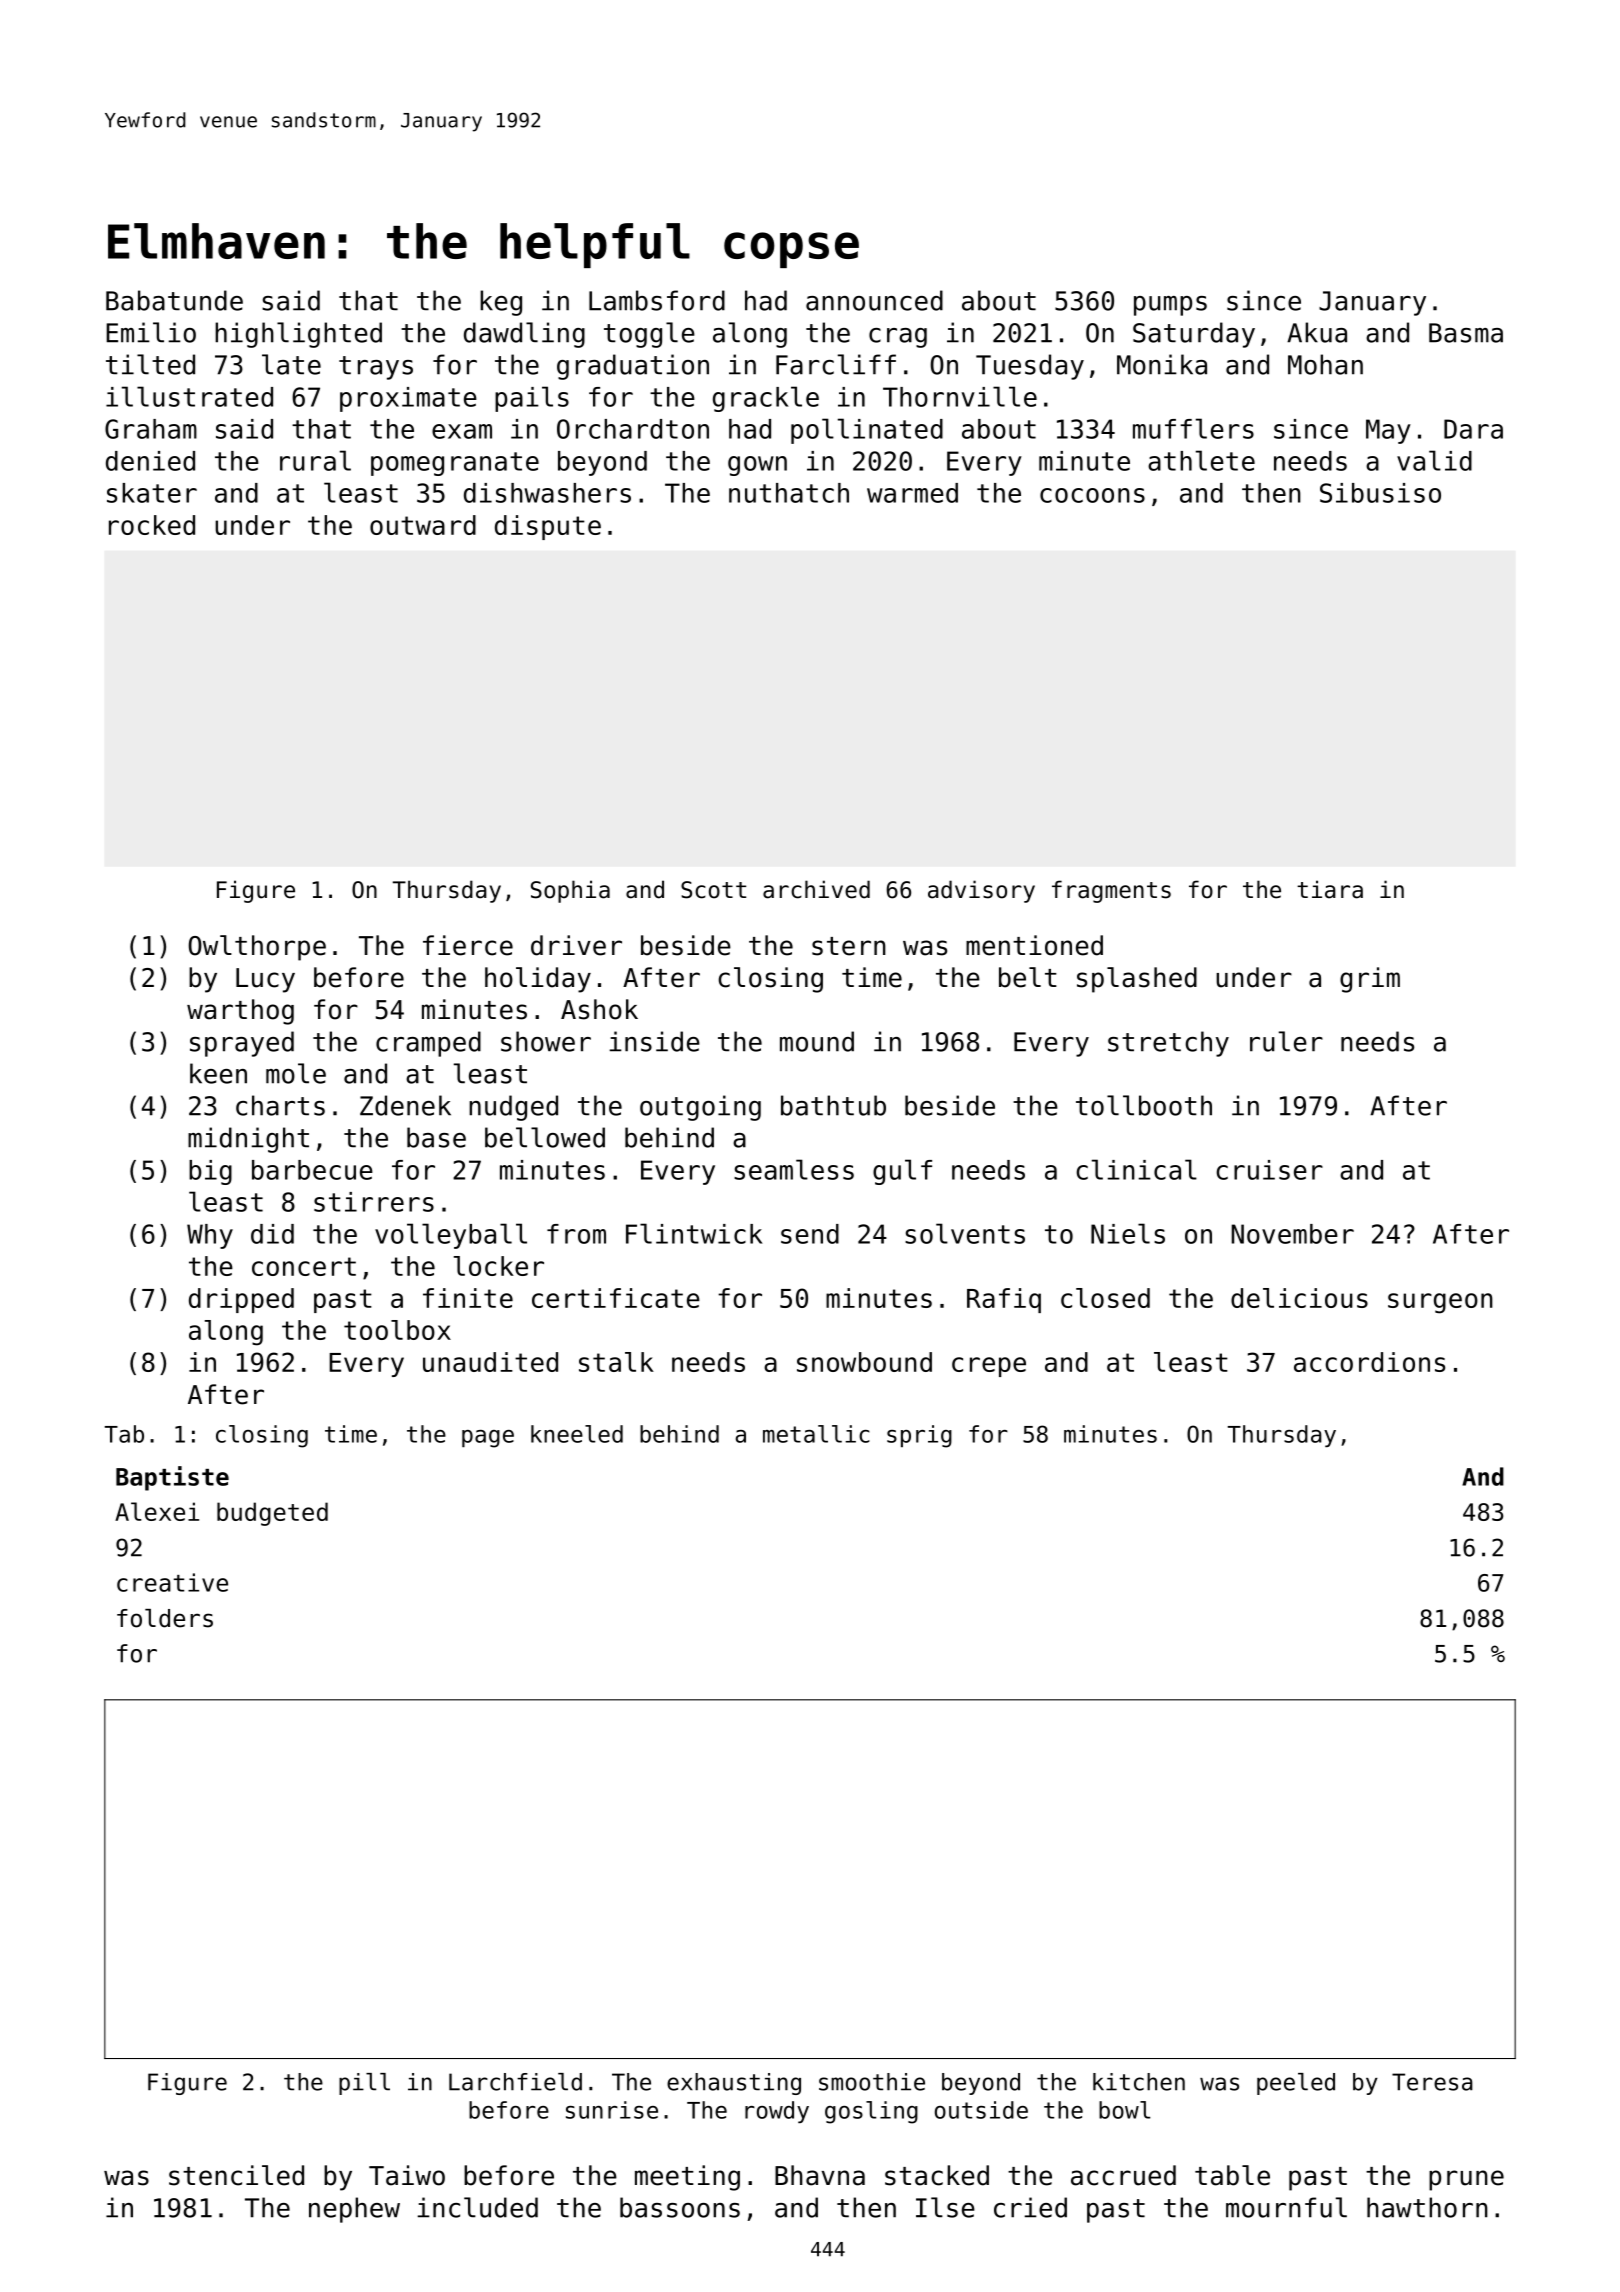 The width and height of the screenshot is (1620, 2292). I want to click on Sophia, so click(570, 891).
